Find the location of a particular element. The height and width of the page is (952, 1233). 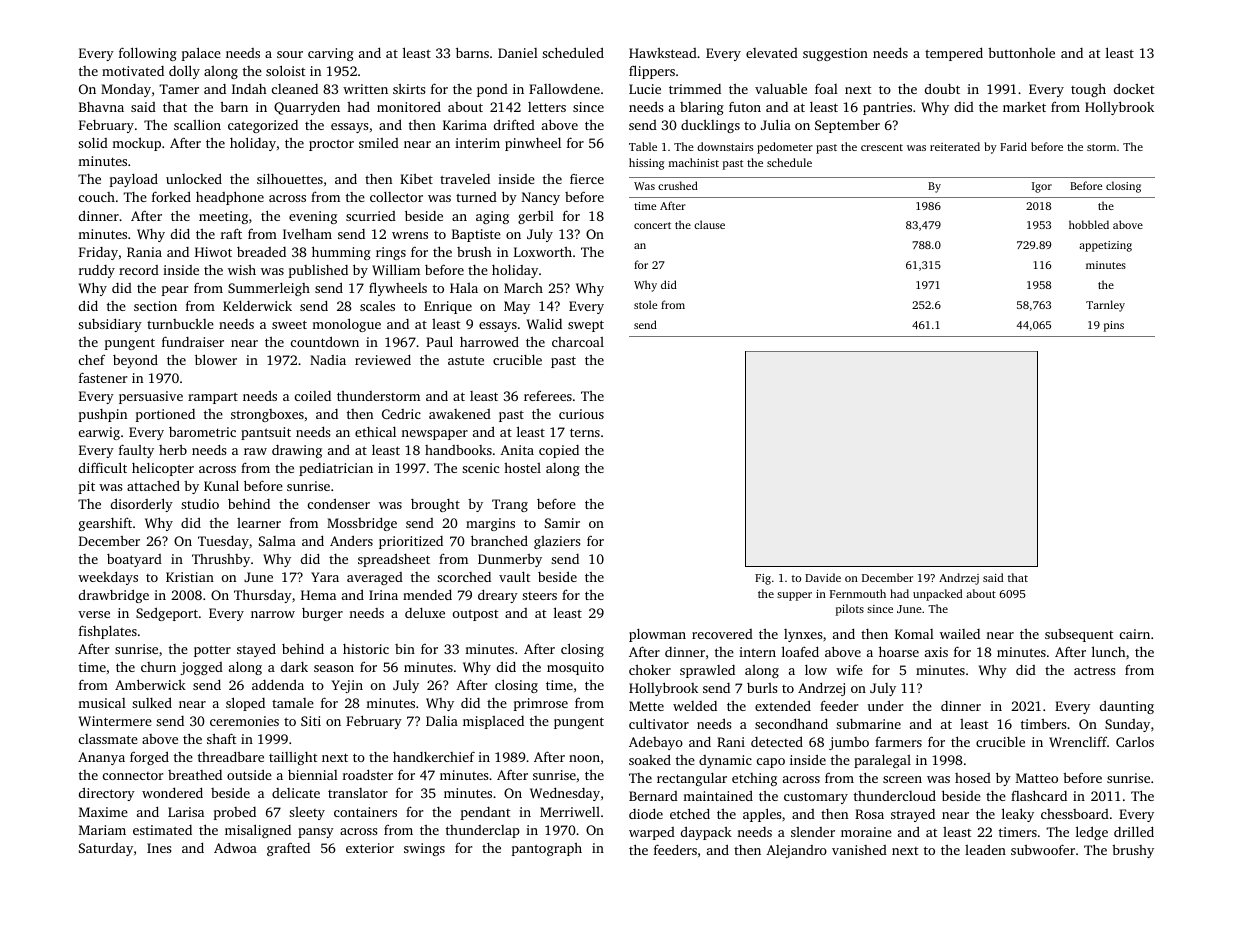

Friday is located at coordinates (98, 253).
